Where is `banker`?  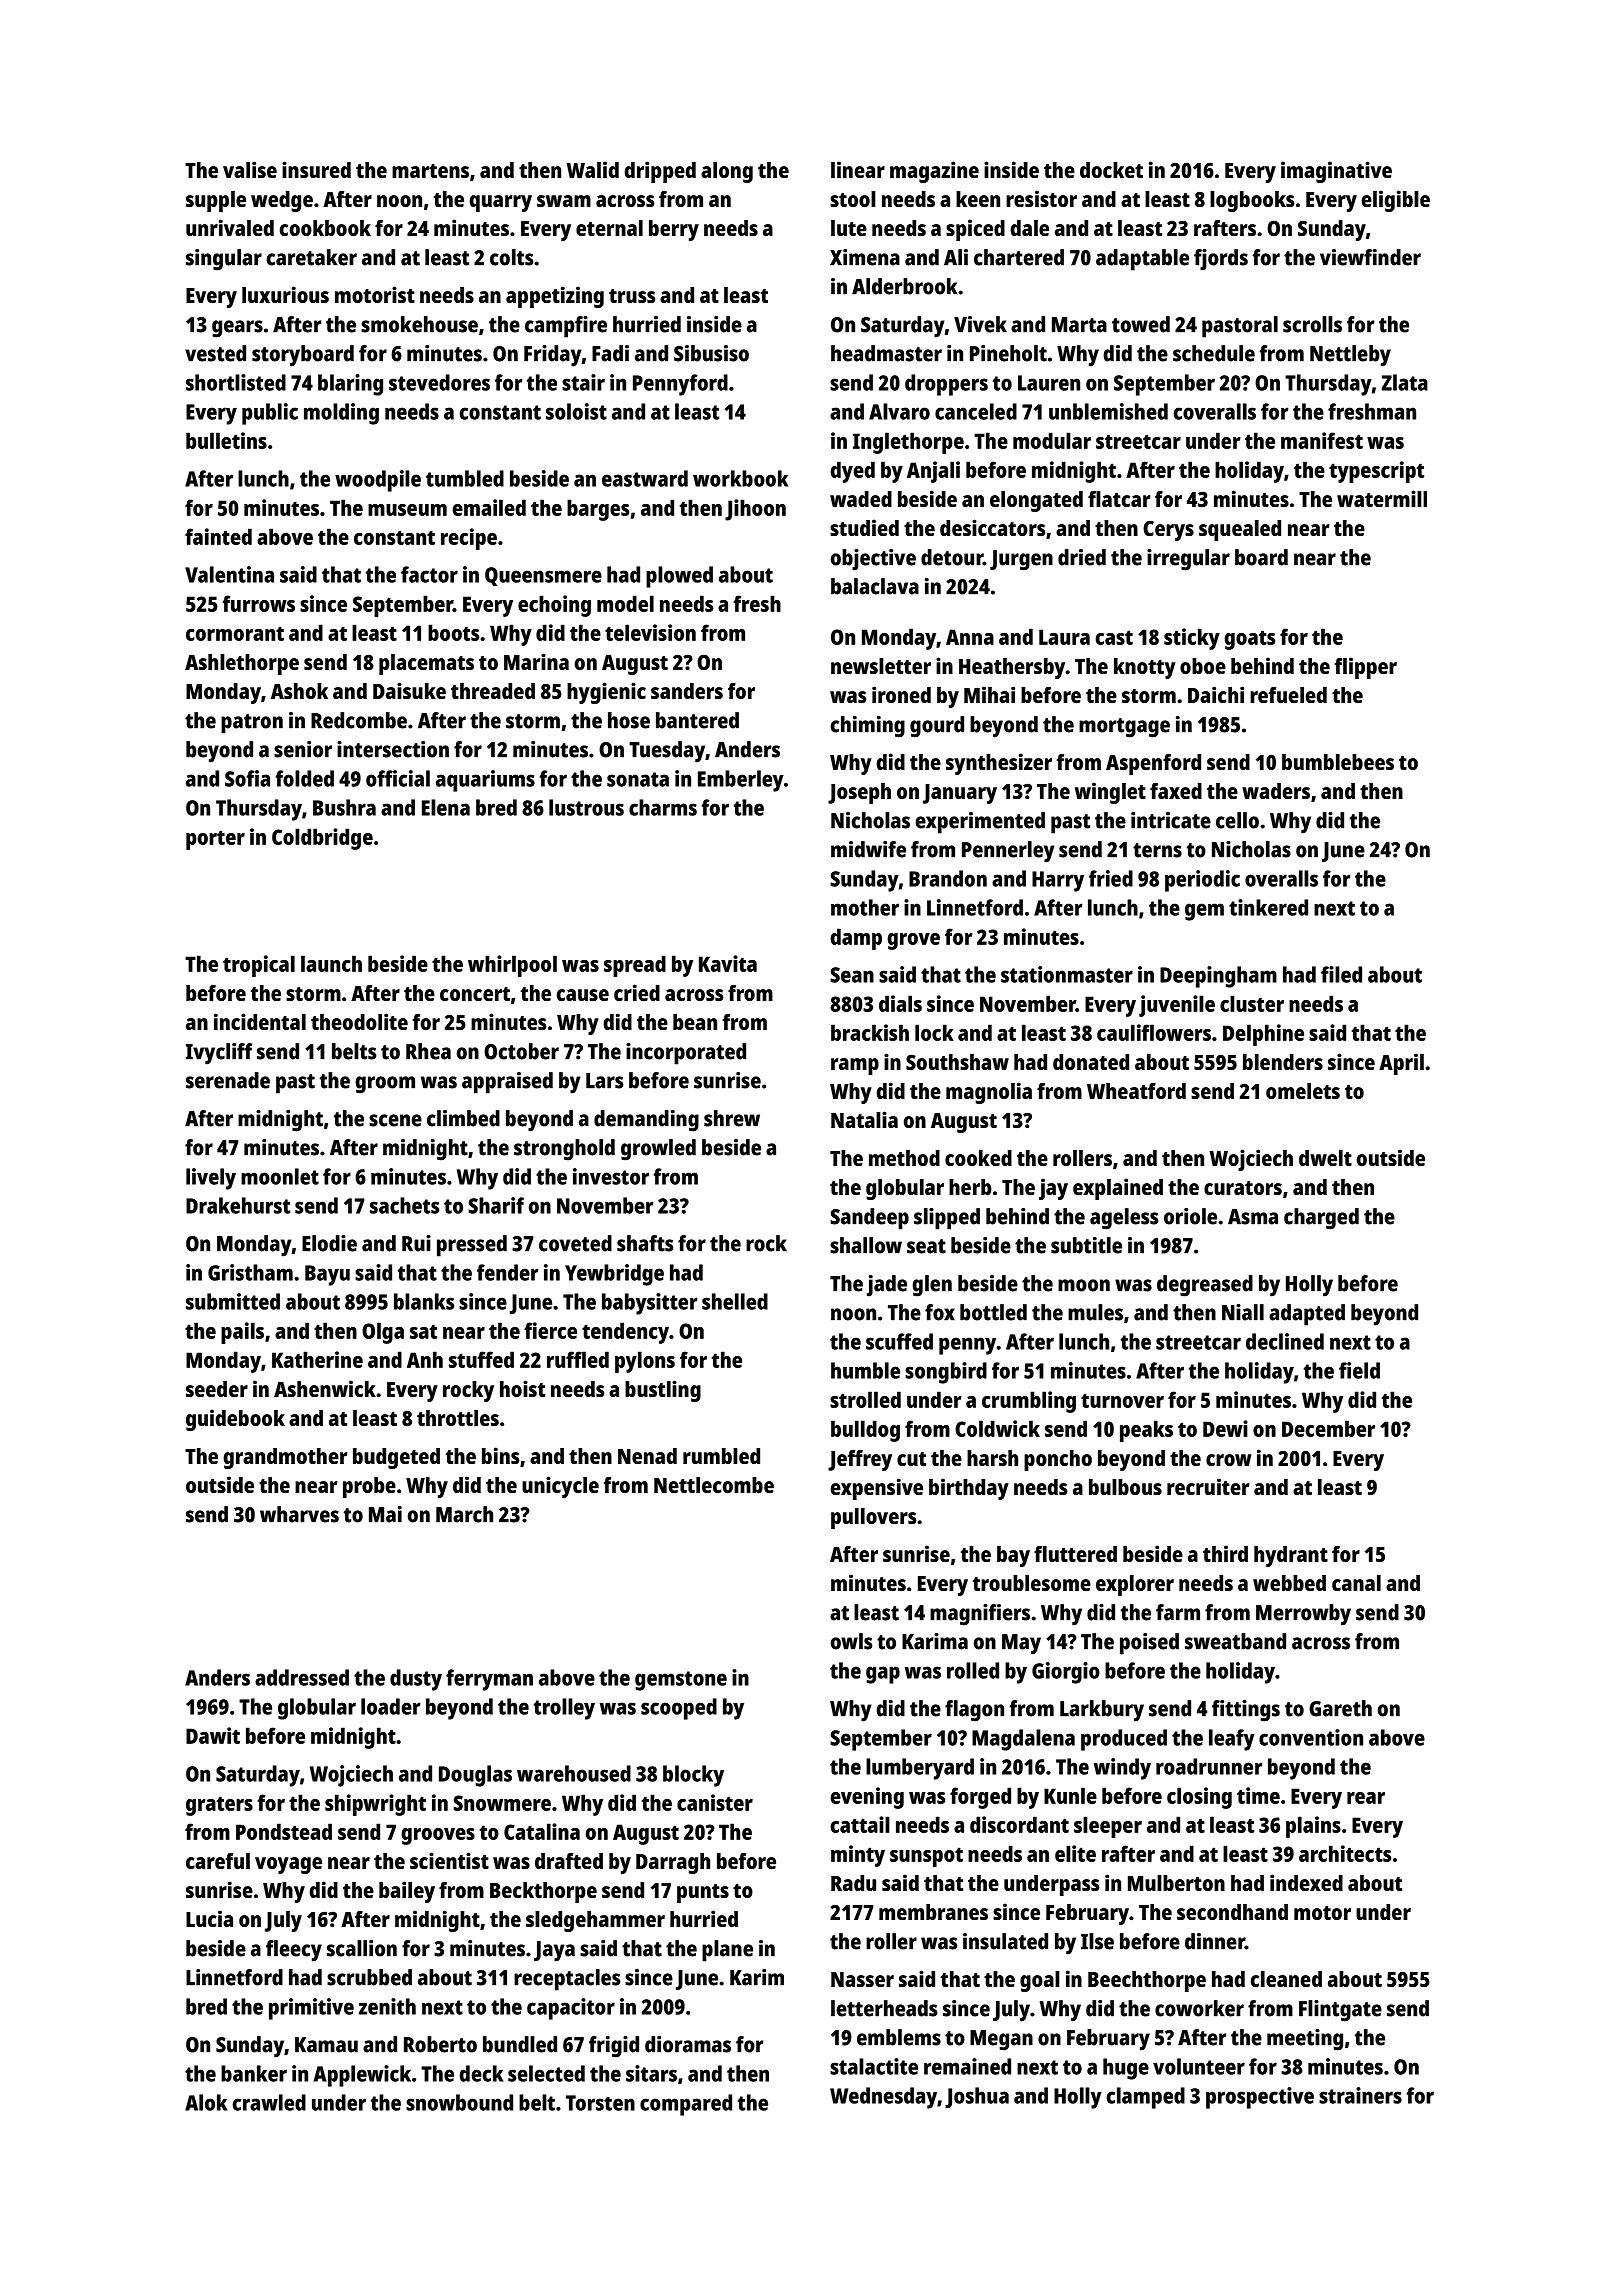 banker is located at coordinates (254, 2073).
